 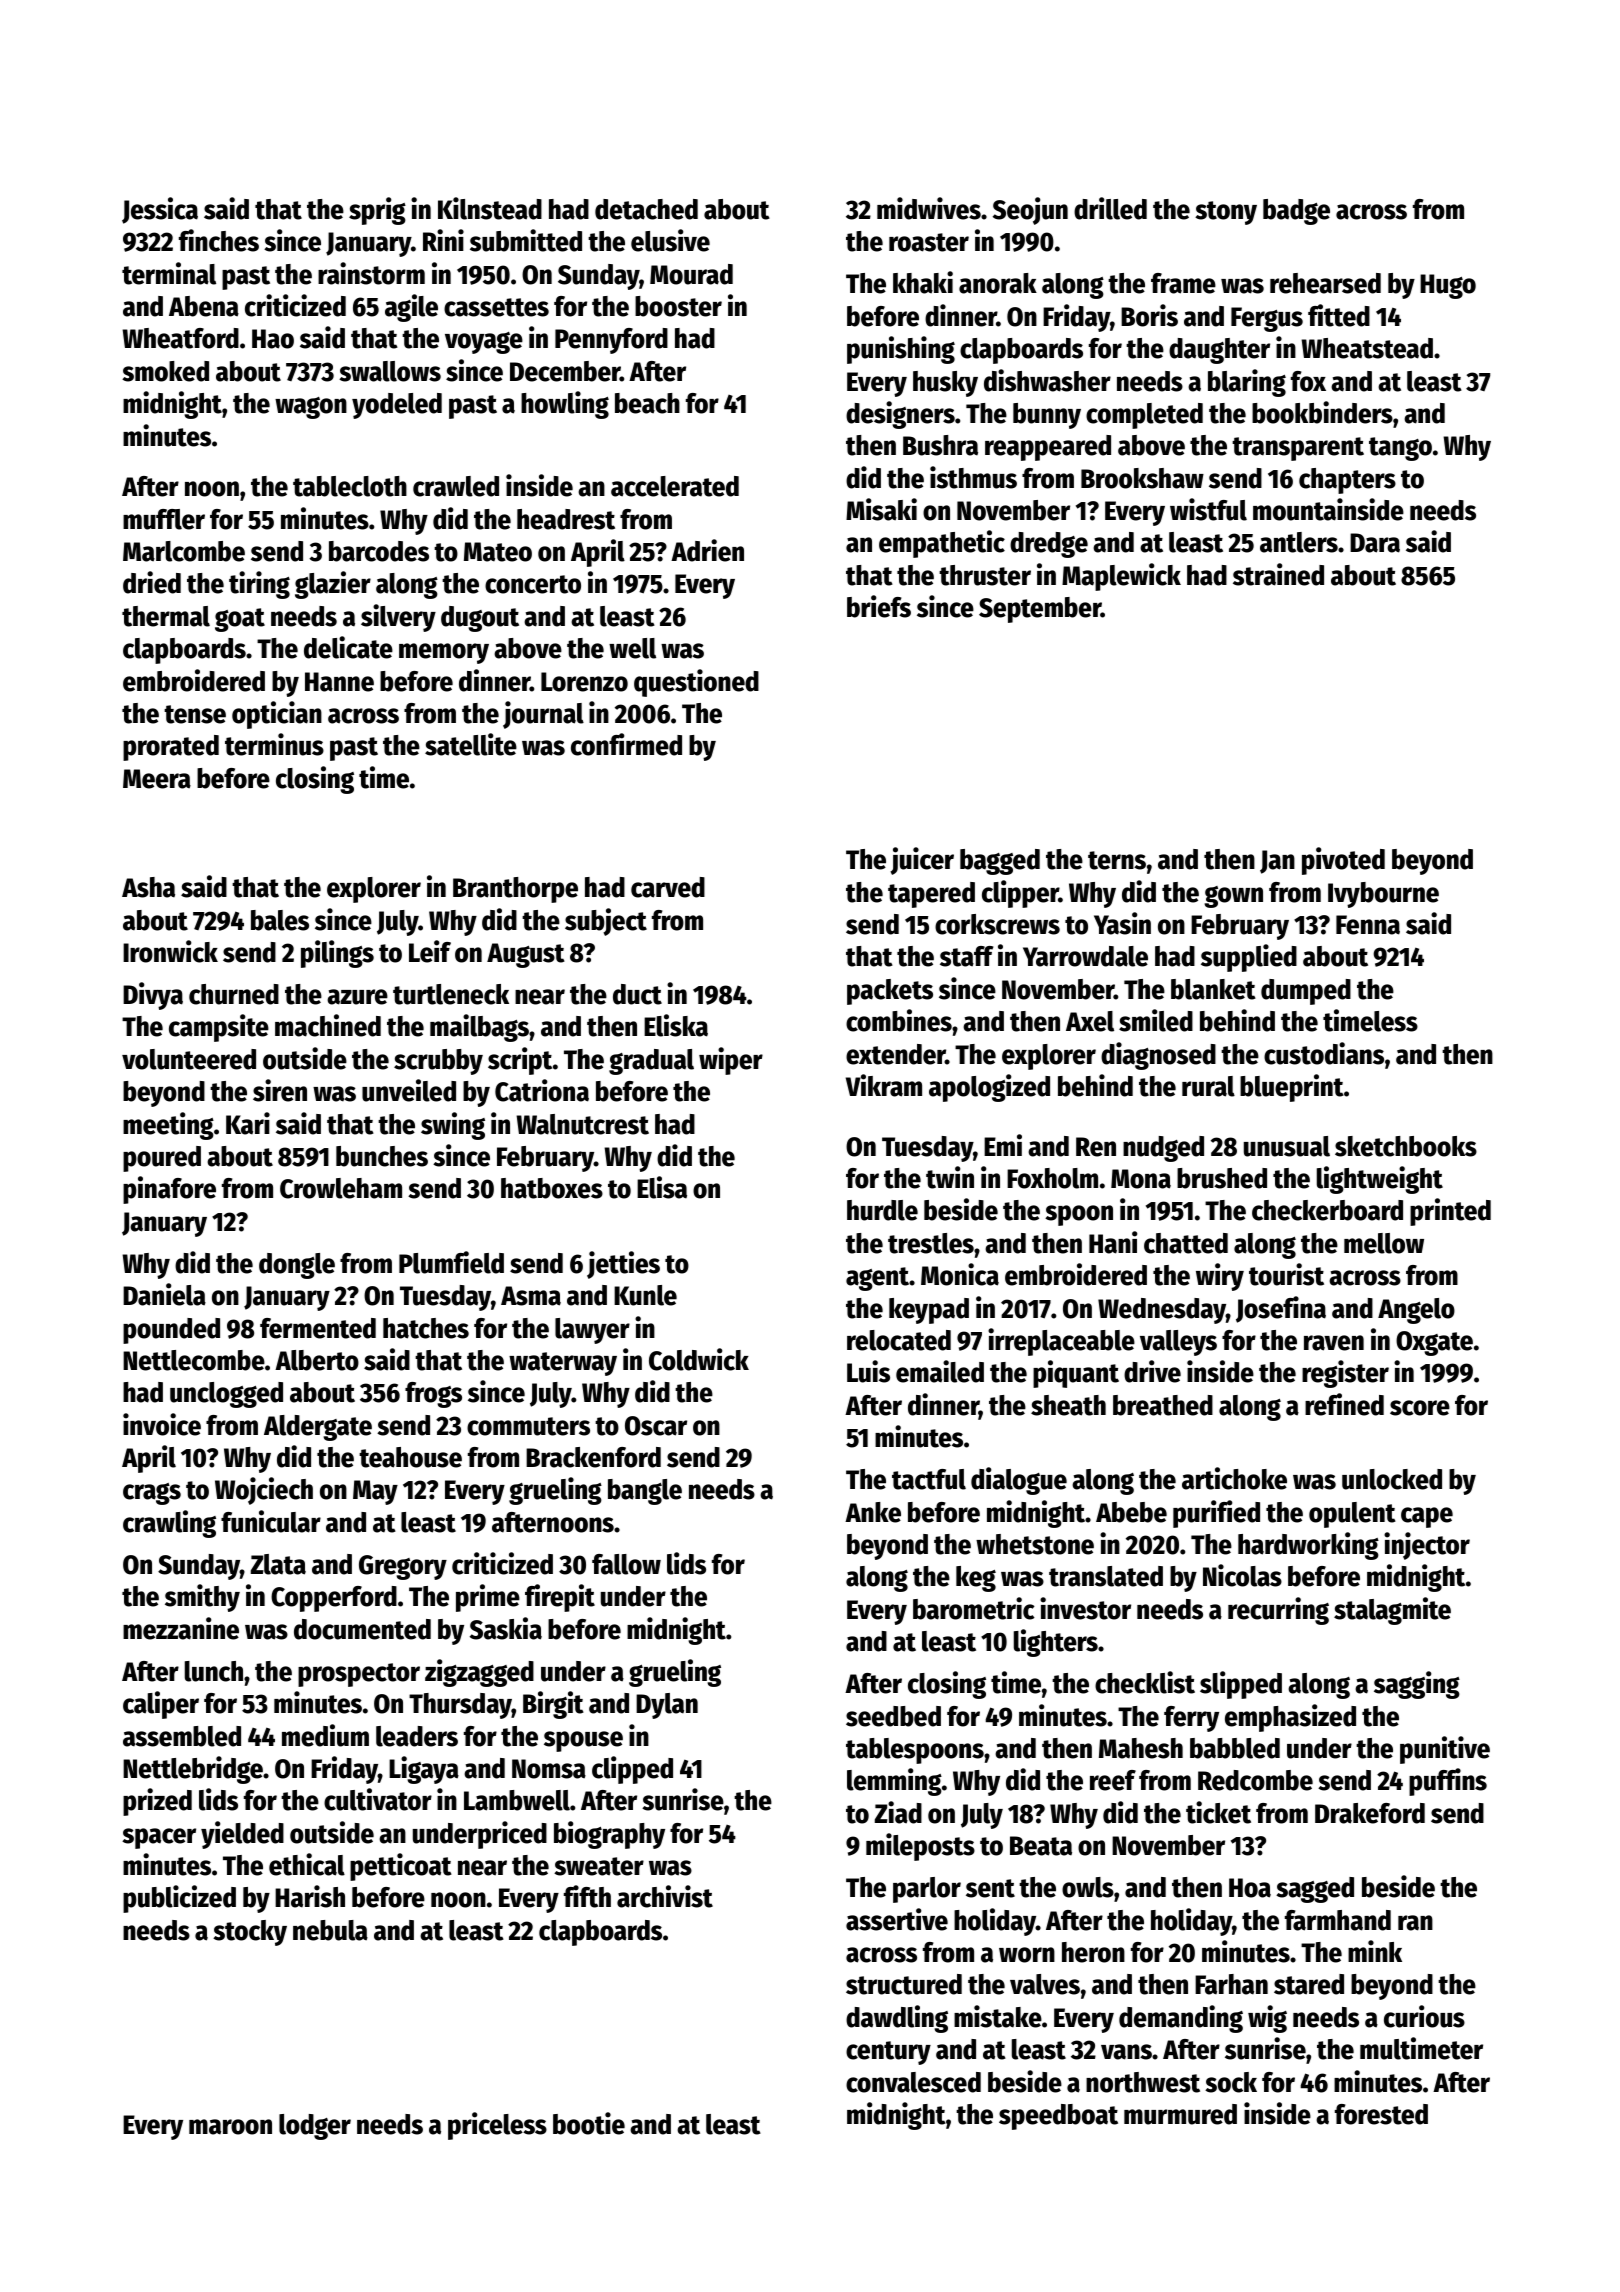 I want to click on unclogged, so click(x=226, y=1395).
